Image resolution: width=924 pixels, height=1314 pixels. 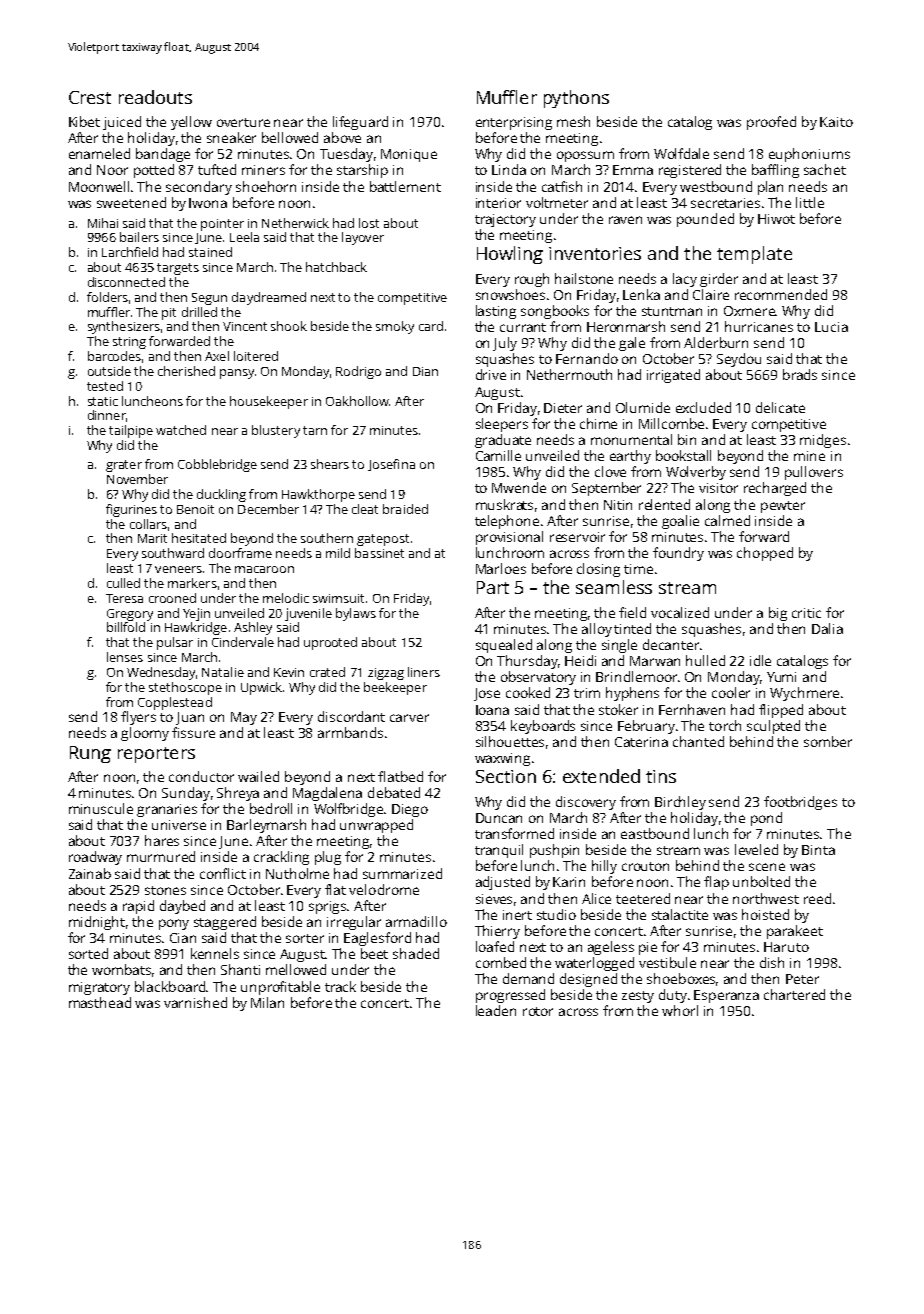 What do you see at coordinates (199, 188) in the screenshot?
I see `secondary` at bounding box center [199, 188].
